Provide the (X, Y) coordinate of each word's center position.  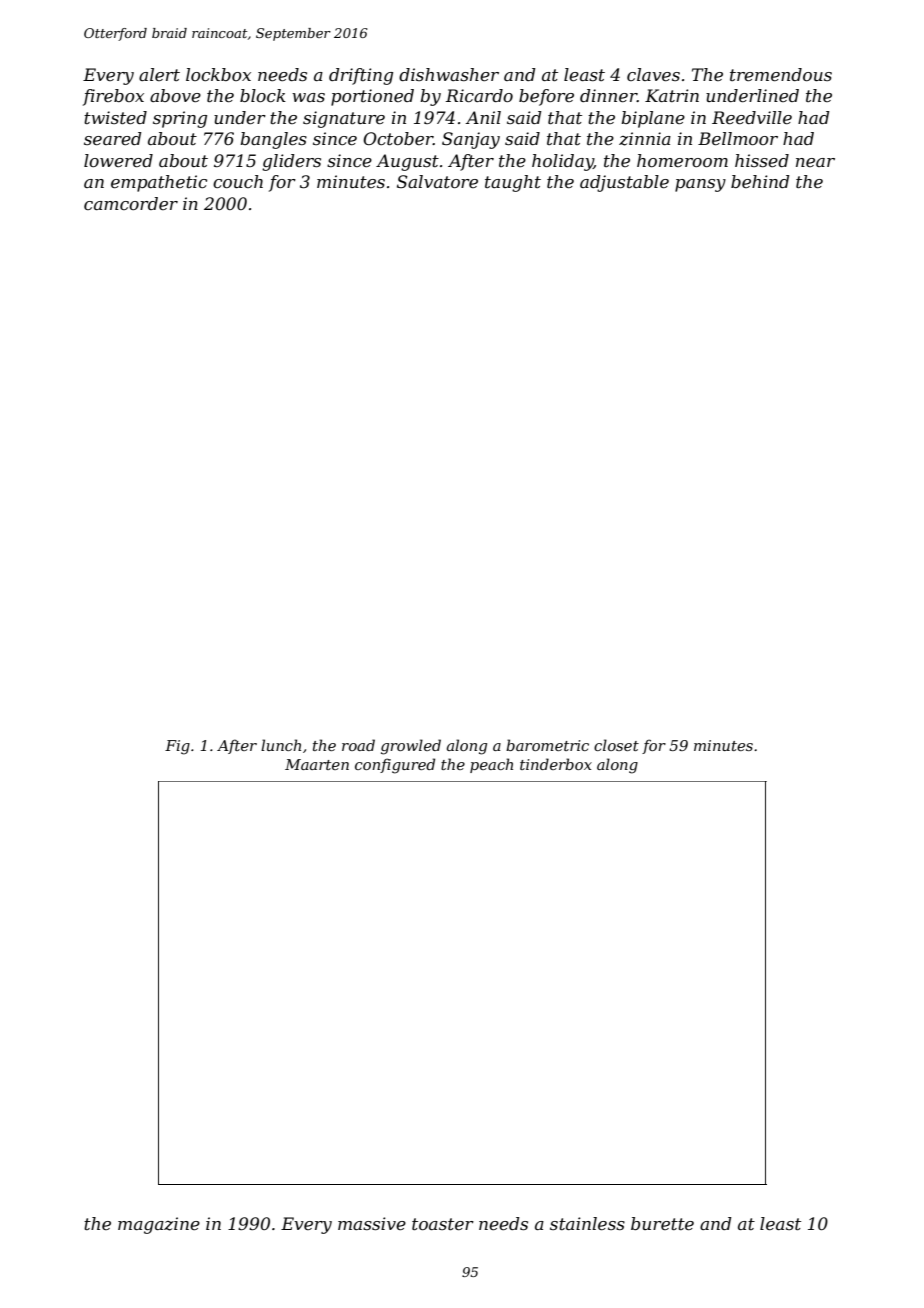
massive (372, 1223)
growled (411, 747)
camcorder (131, 203)
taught (513, 183)
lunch (281, 745)
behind (760, 181)
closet (616, 745)
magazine (159, 1225)
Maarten (317, 764)
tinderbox (556, 764)
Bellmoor (738, 138)
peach (491, 765)
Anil (483, 117)
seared (112, 138)
